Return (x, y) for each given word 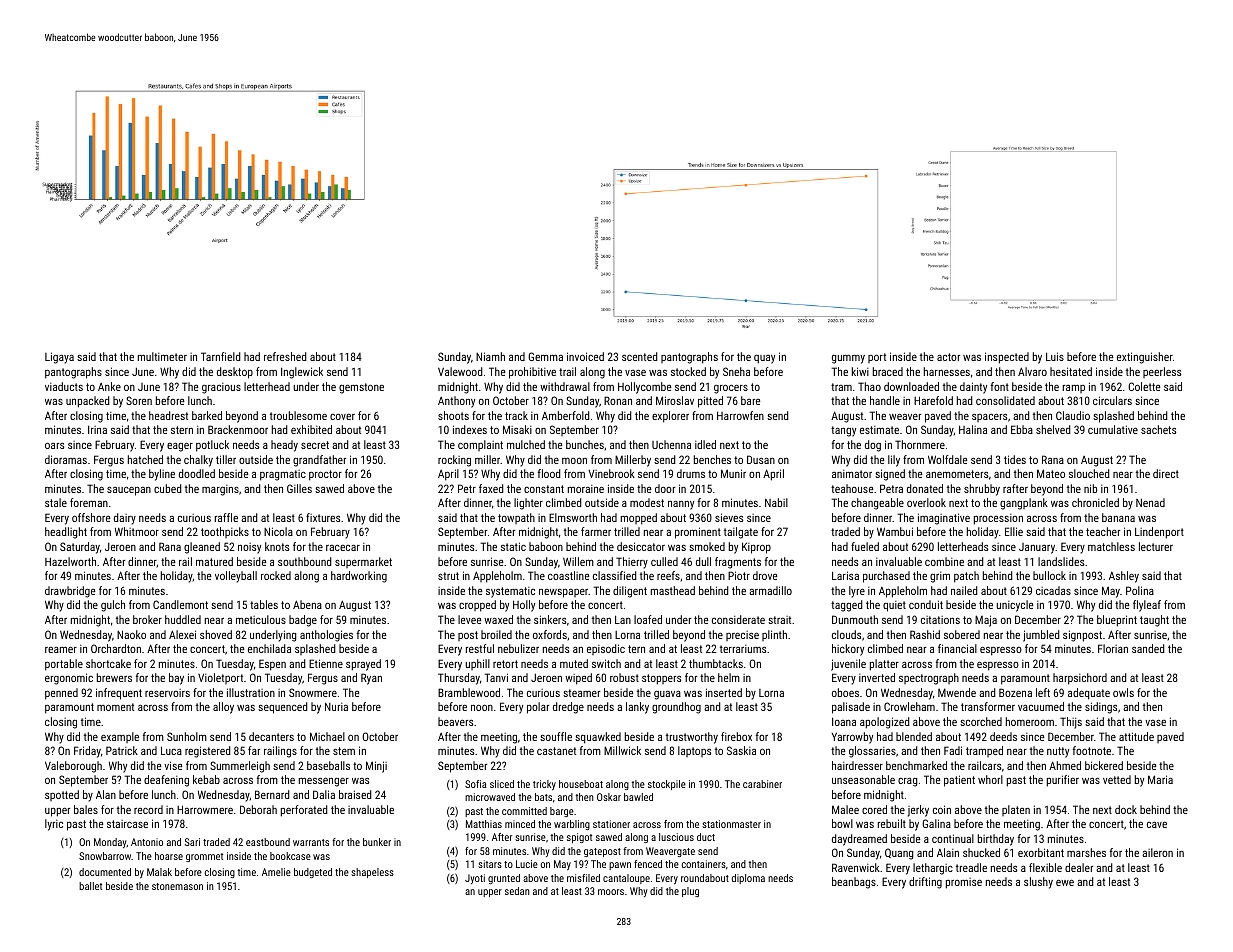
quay (764, 359)
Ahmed (1065, 765)
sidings (1101, 708)
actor (948, 357)
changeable (877, 504)
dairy (125, 519)
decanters (271, 736)
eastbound (268, 842)
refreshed (285, 356)
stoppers (661, 679)
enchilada (269, 648)
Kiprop (756, 548)
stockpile (667, 785)
